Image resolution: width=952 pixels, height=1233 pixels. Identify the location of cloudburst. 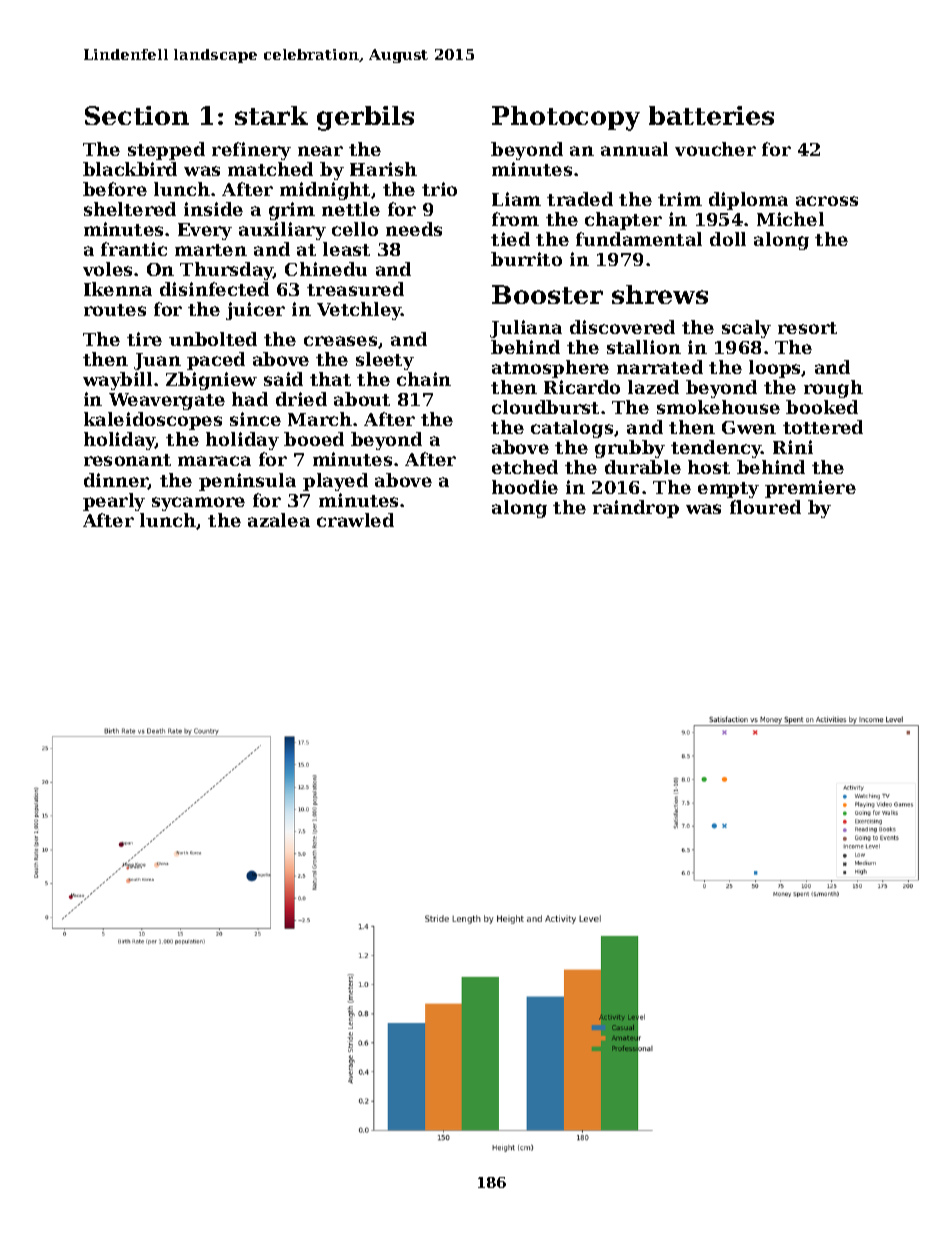
(545, 407).
